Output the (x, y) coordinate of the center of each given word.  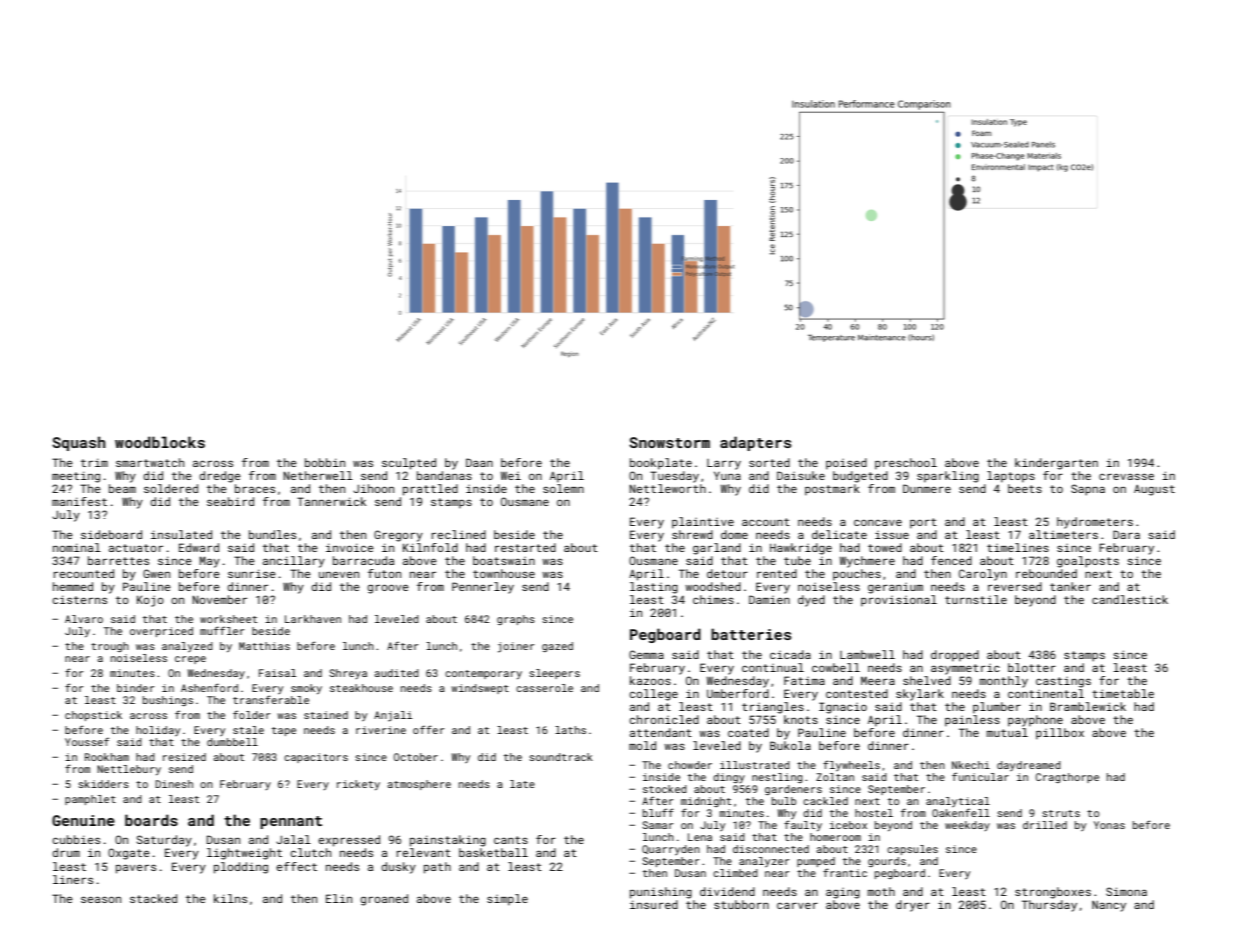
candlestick (1130, 599)
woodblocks (160, 442)
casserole (544, 688)
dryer (913, 906)
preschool (906, 464)
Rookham (107, 757)
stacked (153, 898)
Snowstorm (669, 442)
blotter (1032, 667)
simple (507, 900)
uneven (339, 575)
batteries (751, 634)
